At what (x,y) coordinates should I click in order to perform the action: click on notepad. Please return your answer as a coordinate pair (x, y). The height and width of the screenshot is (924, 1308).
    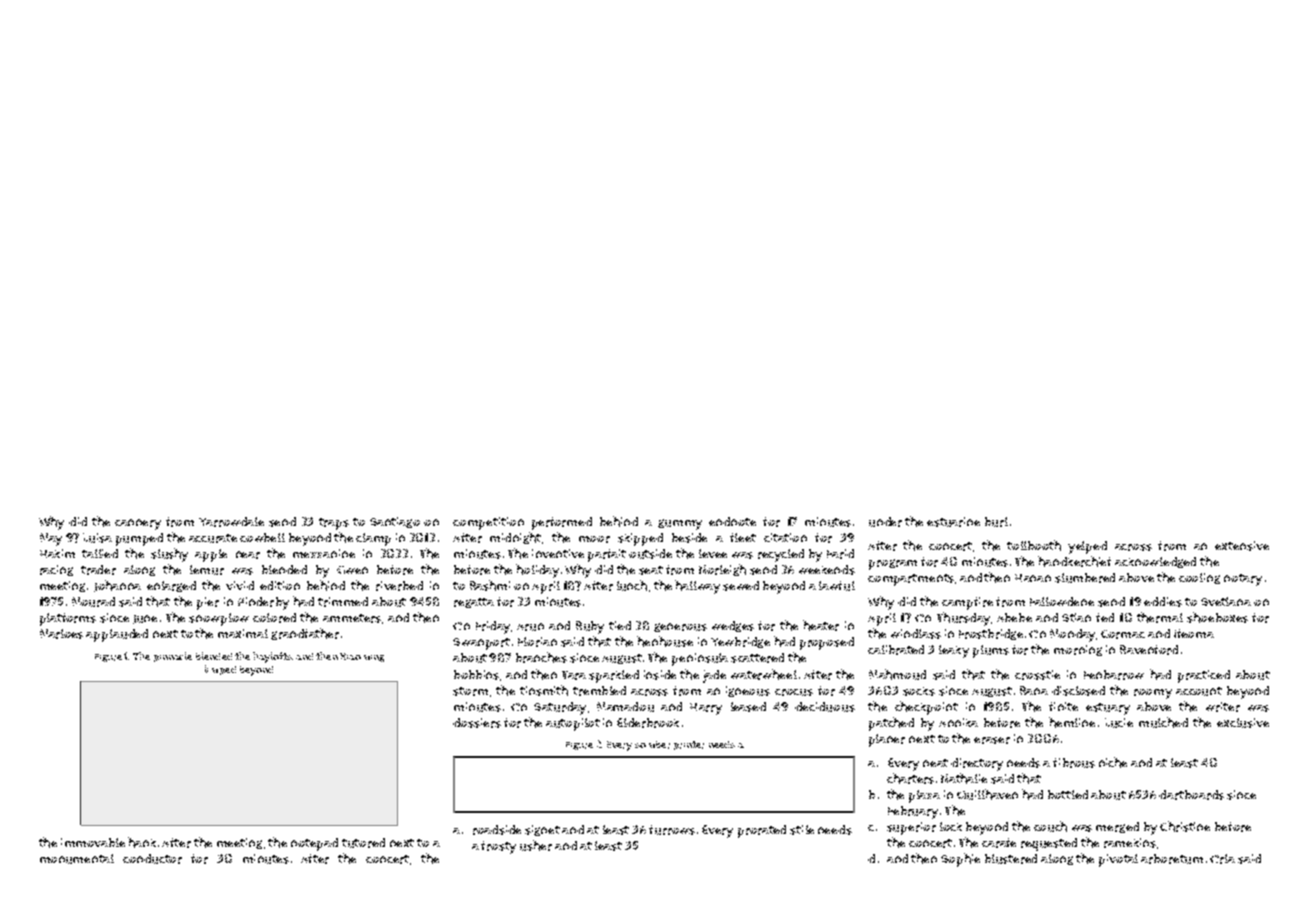
    Looking at the image, I should click on (314, 844).
